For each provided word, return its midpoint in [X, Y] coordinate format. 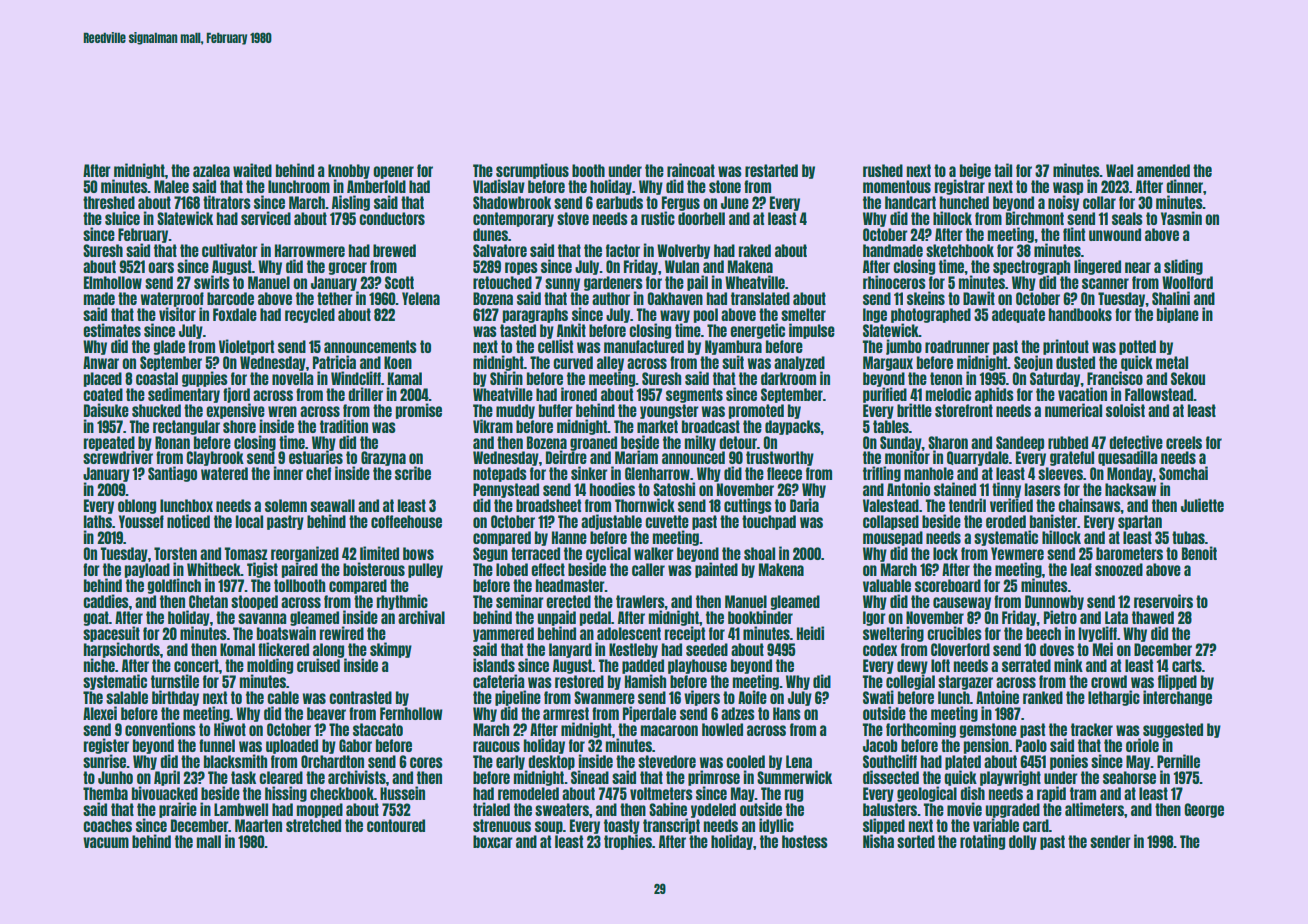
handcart [910, 202]
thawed [1153, 617]
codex [880, 649]
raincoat [691, 170]
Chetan [208, 601]
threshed [109, 202]
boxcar [493, 841]
